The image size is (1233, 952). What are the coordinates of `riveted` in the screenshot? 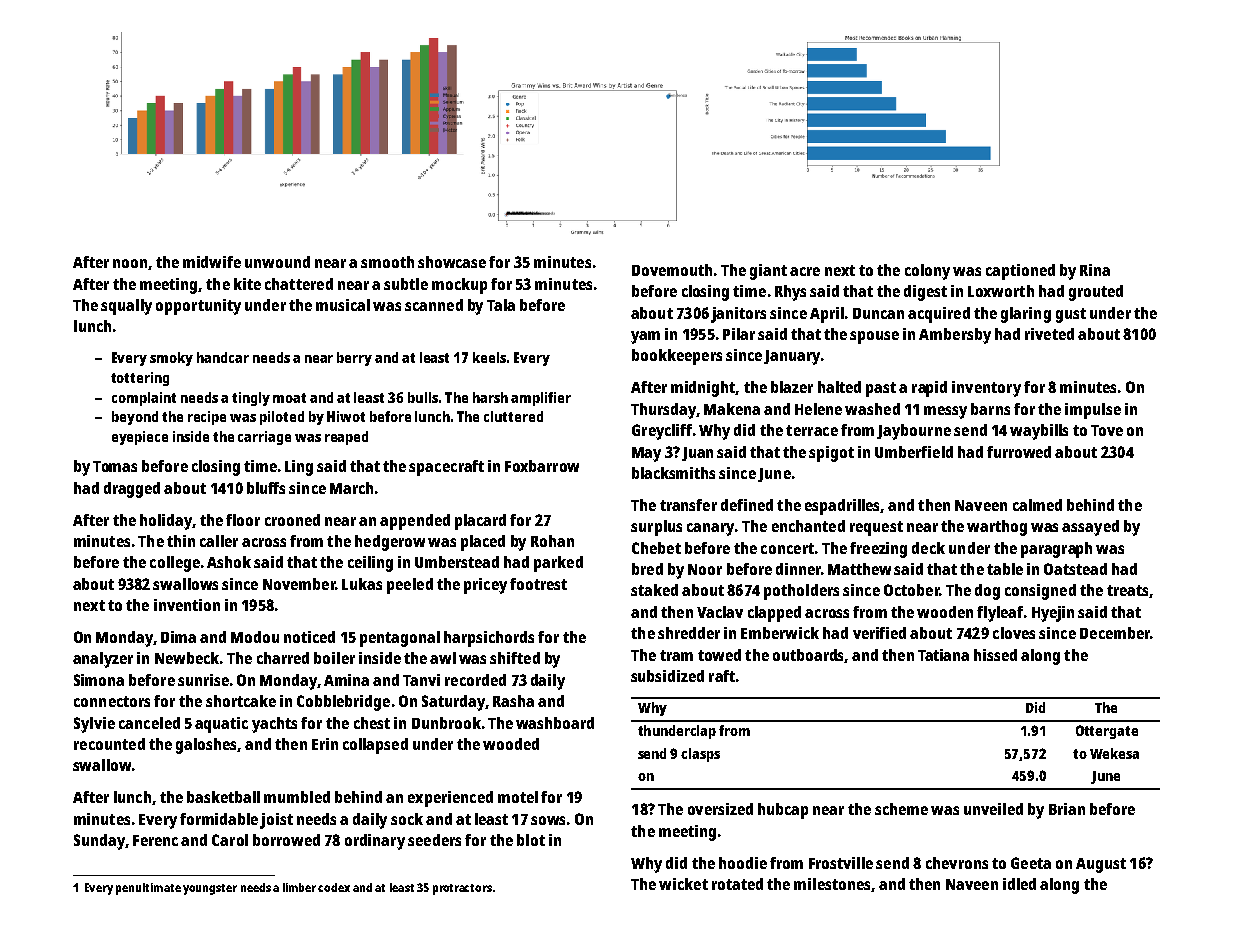 It's located at (1049, 334).
